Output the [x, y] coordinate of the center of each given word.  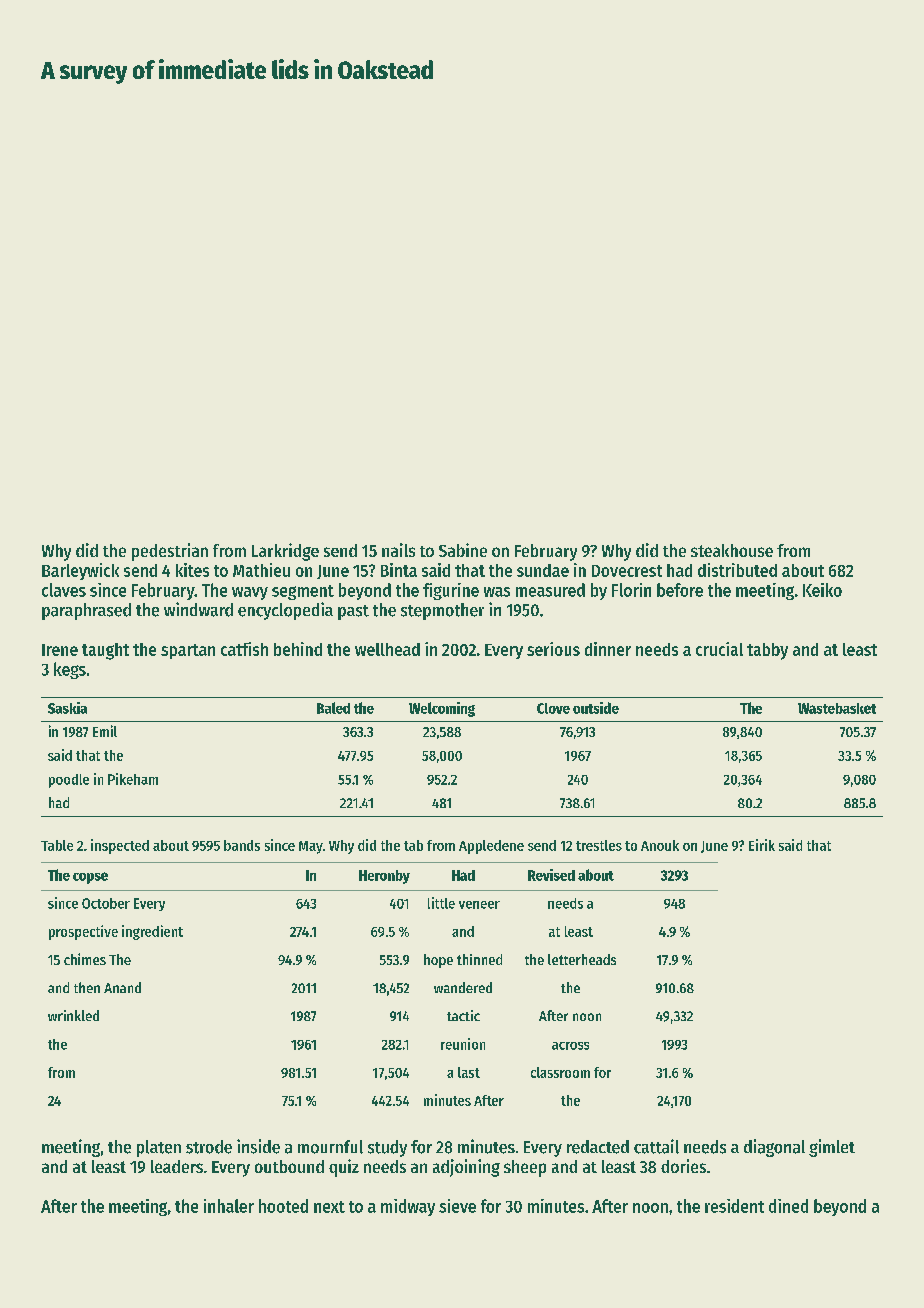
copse [90, 878]
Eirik [762, 845]
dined [788, 1206]
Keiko [822, 590]
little [441, 903]
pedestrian [170, 552]
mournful [330, 1147]
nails [398, 550]
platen [159, 1148]
